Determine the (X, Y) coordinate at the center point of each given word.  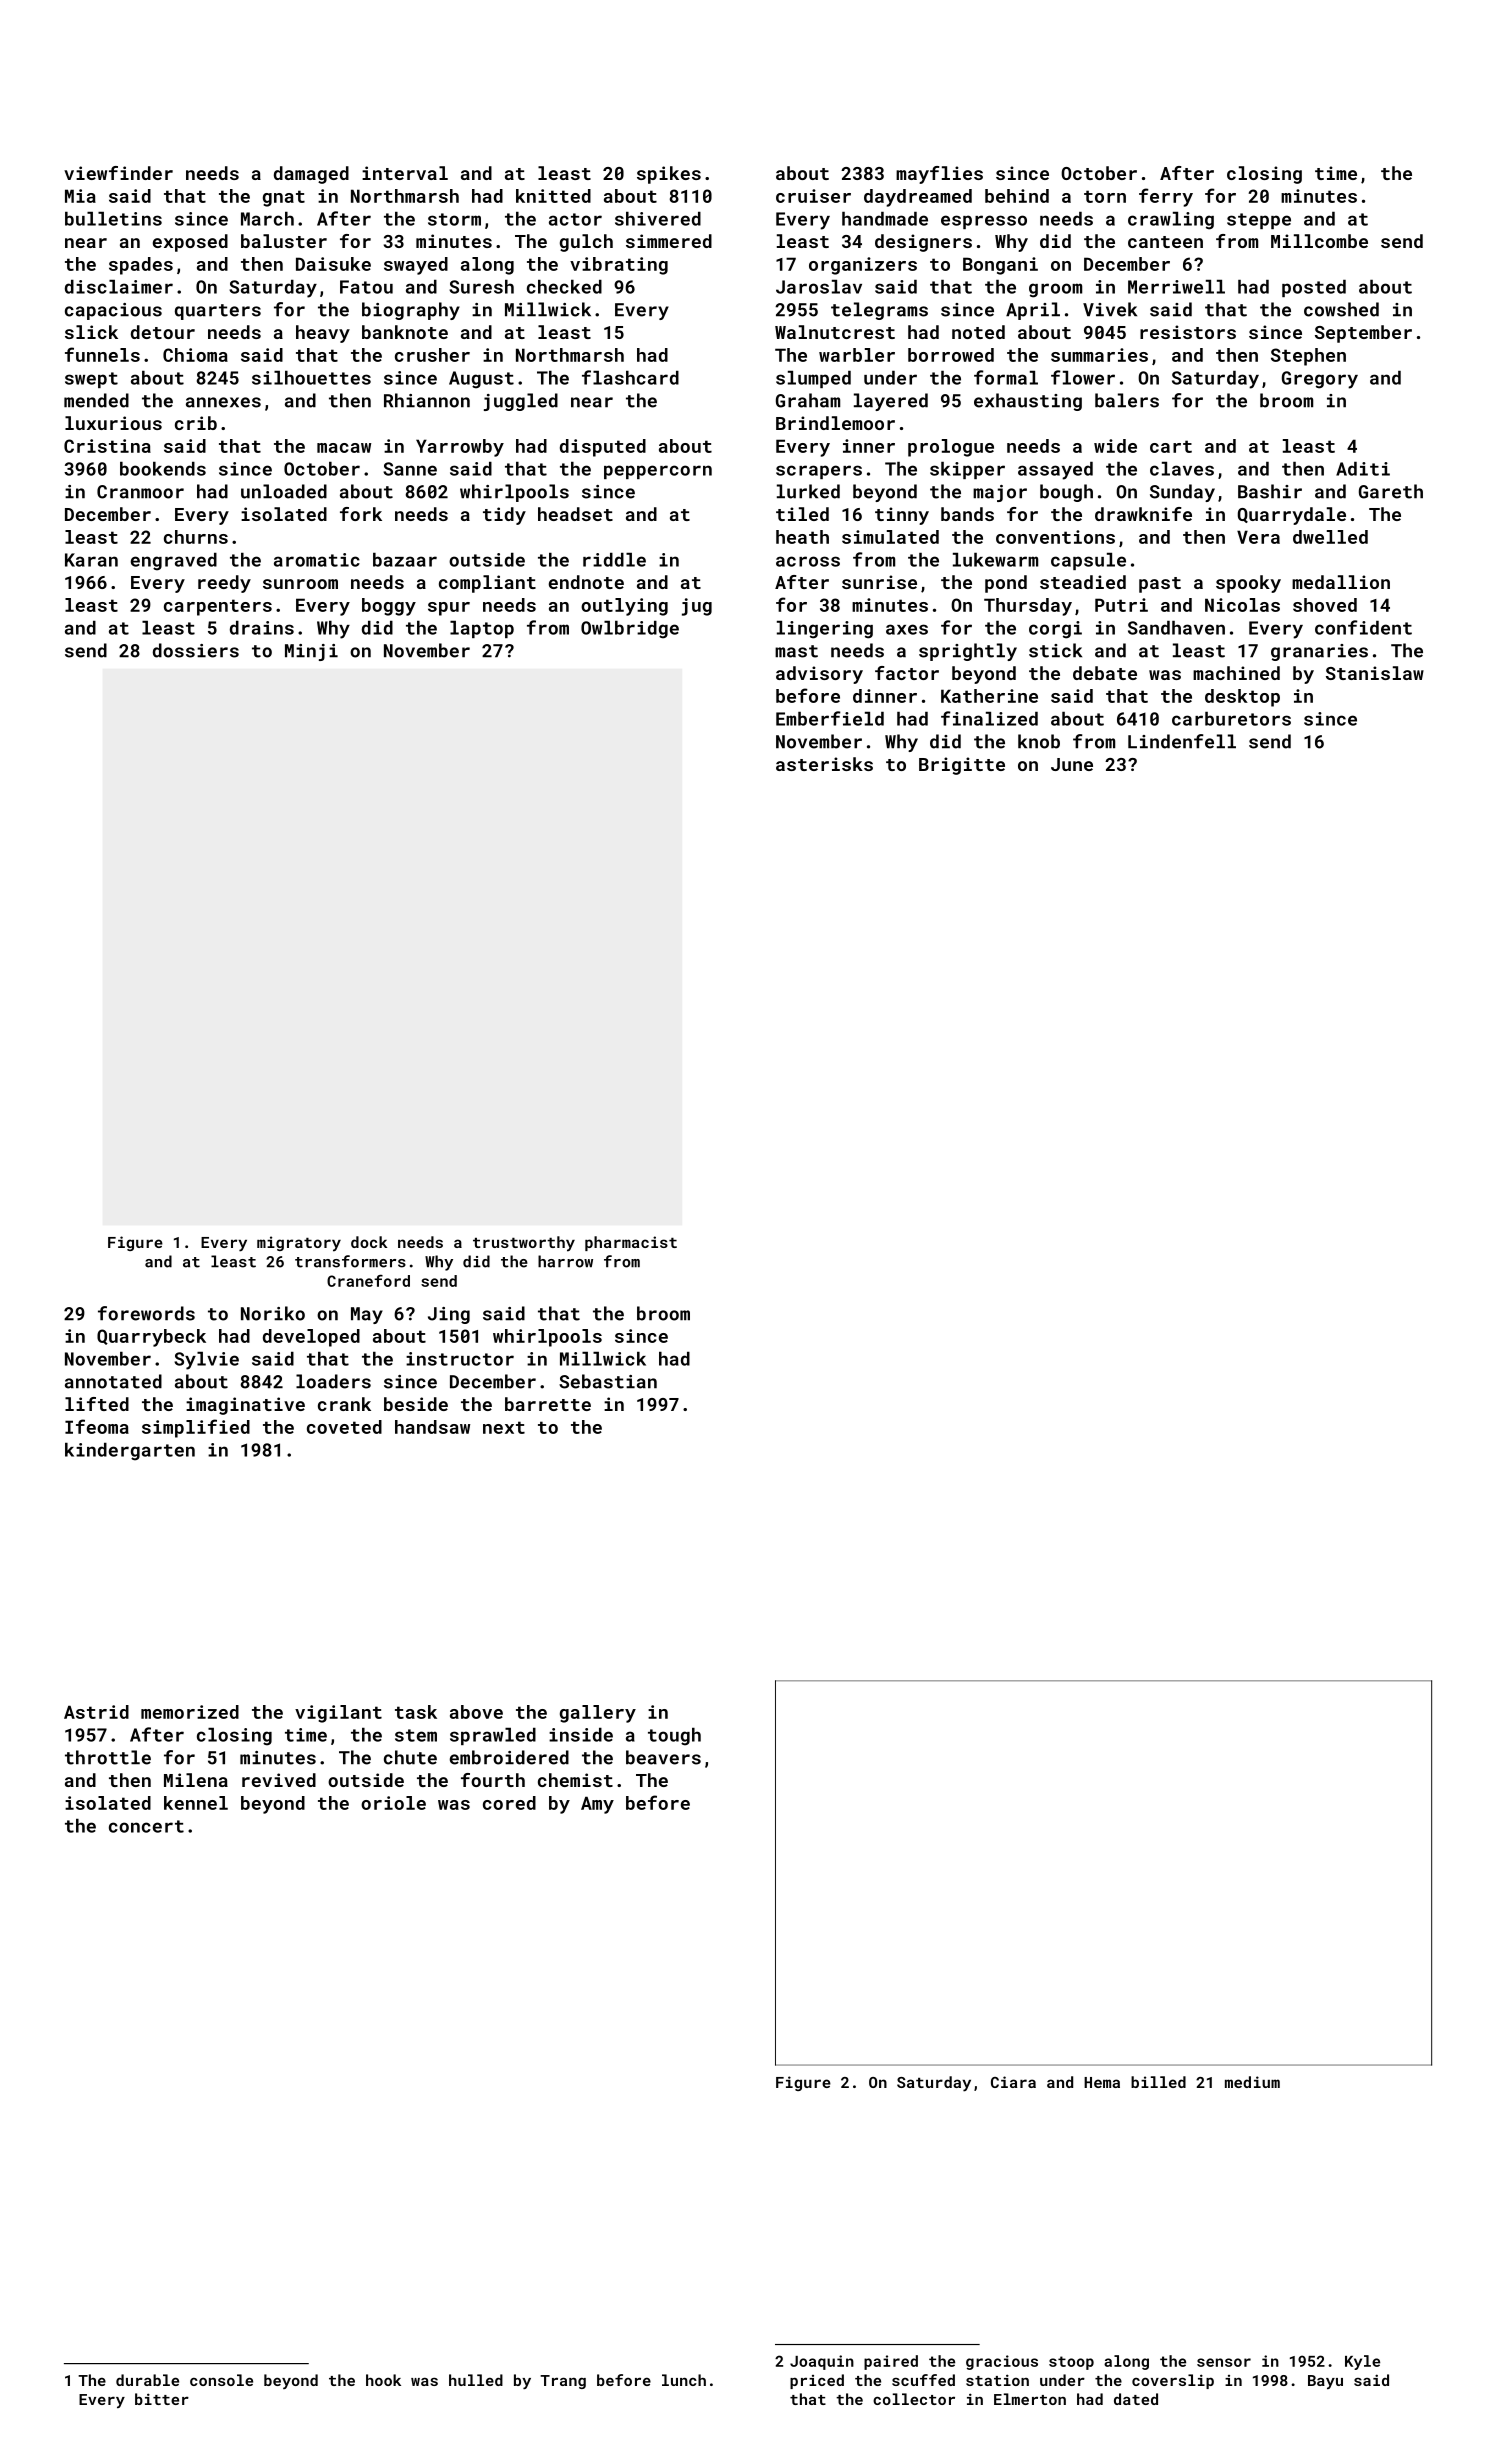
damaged (311, 175)
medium (1252, 2082)
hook (383, 2380)
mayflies (939, 175)
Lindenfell (1182, 741)
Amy (597, 1805)
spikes (669, 175)
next (504, 1427)
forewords (146, 1313)
